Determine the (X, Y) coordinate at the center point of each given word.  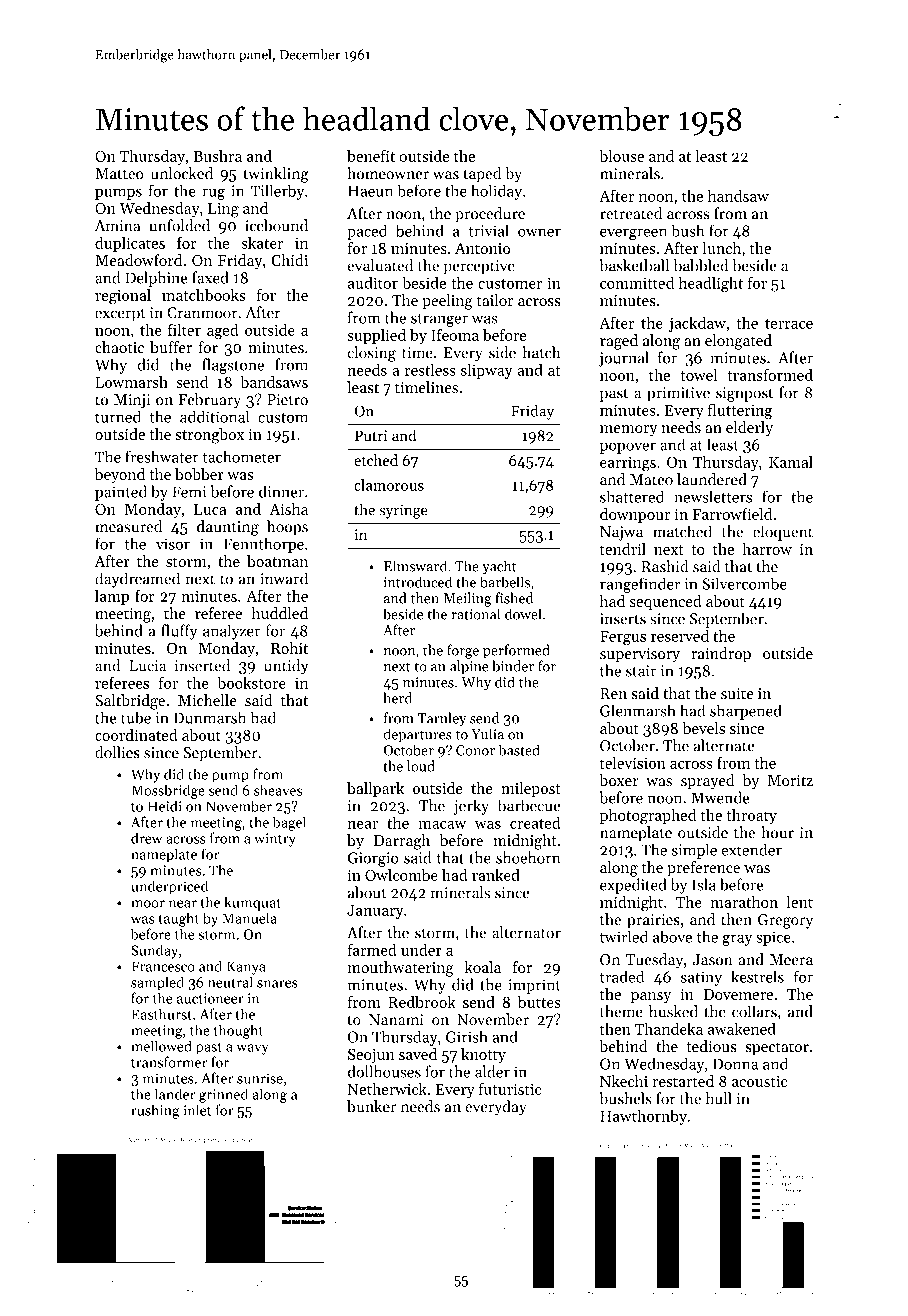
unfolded (179, 225)
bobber (199, 474)
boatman (277, 561)
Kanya (246, 968)
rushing (155, 1111)
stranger (439, 320)
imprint (534, 986)
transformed (770, 375)
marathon (744, 902)
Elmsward (415, 566)
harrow (767, 549)
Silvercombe (744, 583)
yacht (499, 567)
